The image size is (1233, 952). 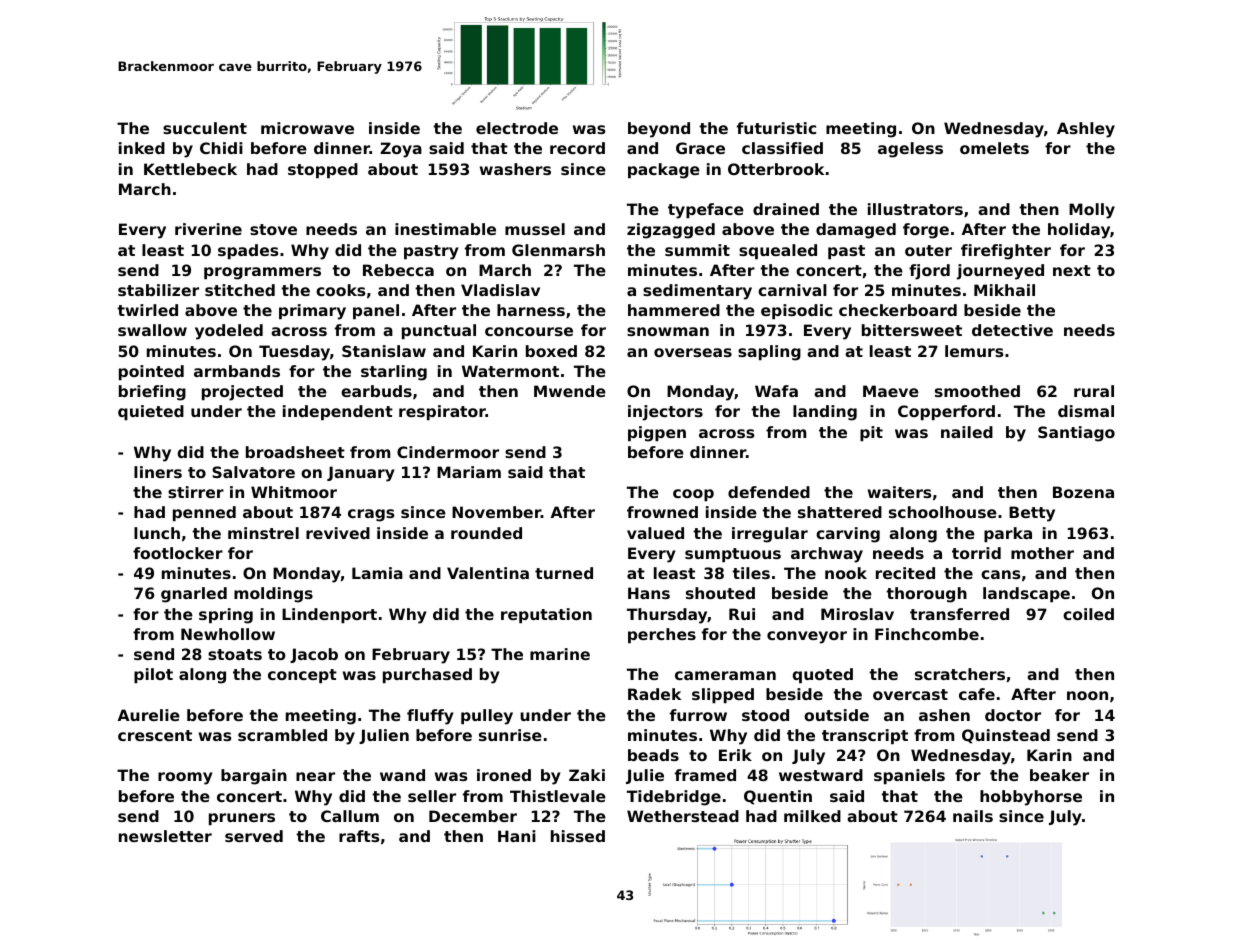 I want to click on landing, so click(x=825, y=413).
